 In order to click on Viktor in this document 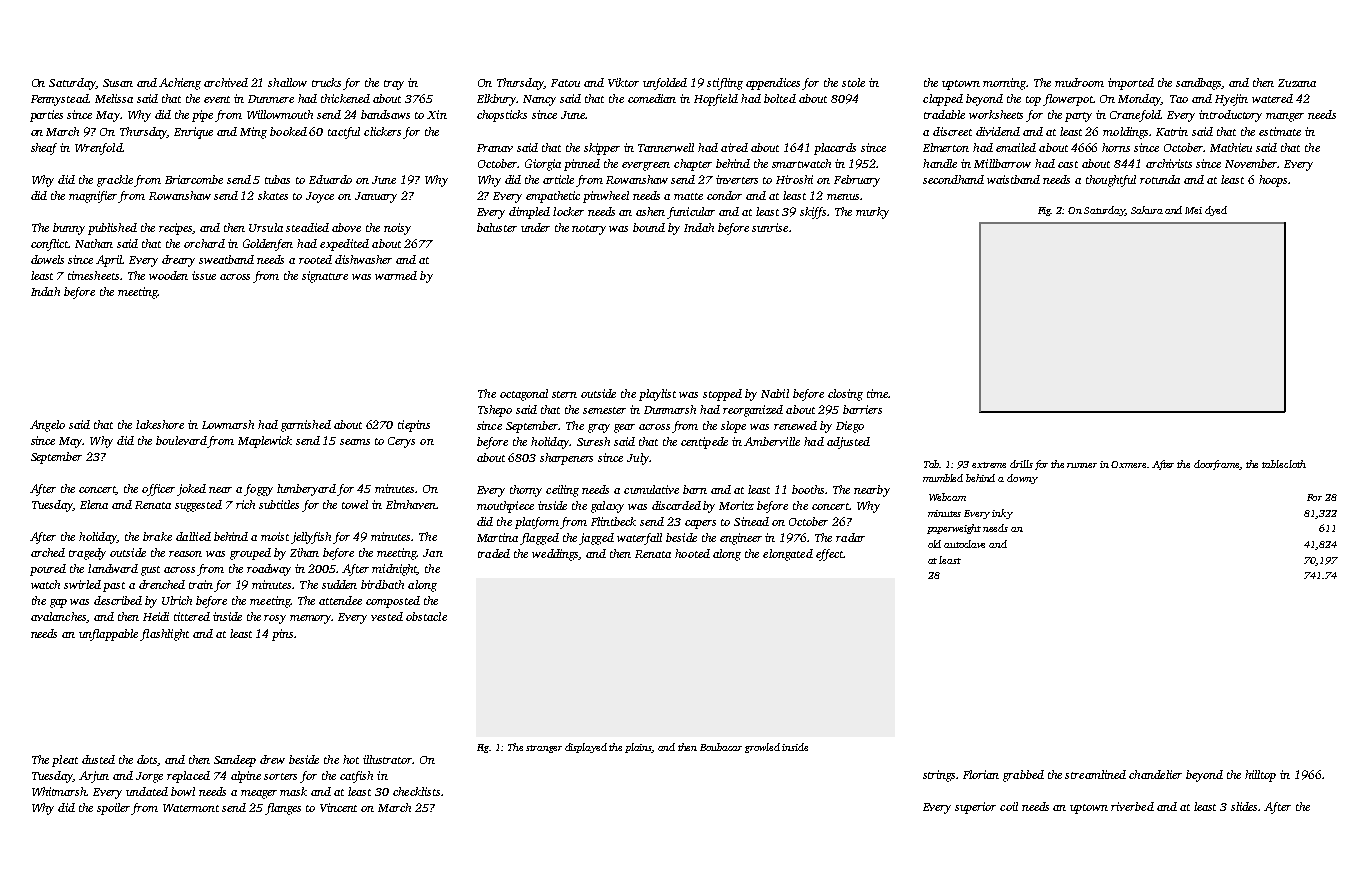, I will do `click(623, 82)`.
